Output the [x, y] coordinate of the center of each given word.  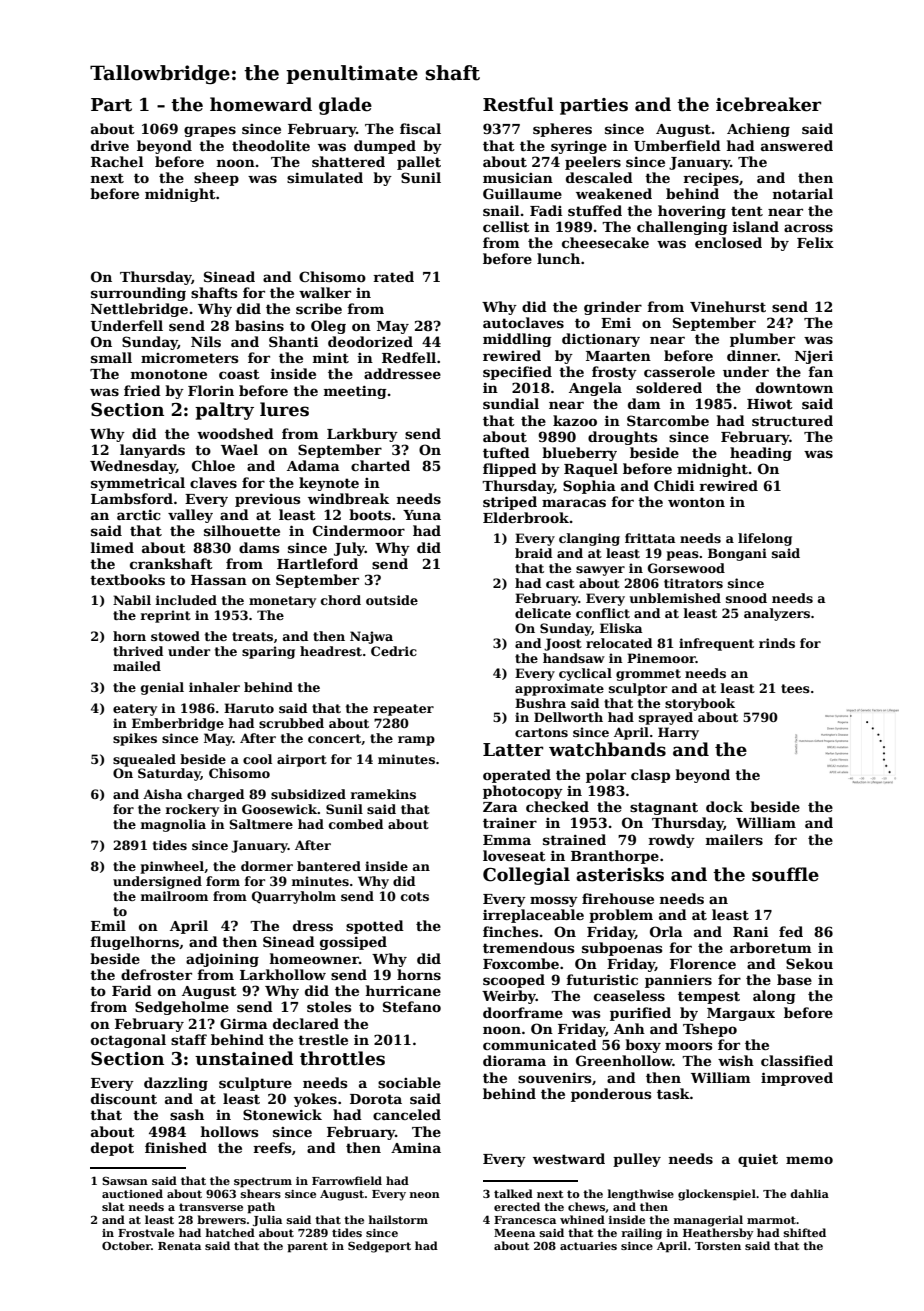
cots [415, 896]
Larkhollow [283, 974]
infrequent [716, 644]
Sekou [809, 963]
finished [176, 1147]
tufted [506, 452]
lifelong [765, 539]
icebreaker [768, 104]
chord [341, 600]
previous [267, 500]
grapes [210, 131]
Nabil [132, 600]
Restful [518, 104]
